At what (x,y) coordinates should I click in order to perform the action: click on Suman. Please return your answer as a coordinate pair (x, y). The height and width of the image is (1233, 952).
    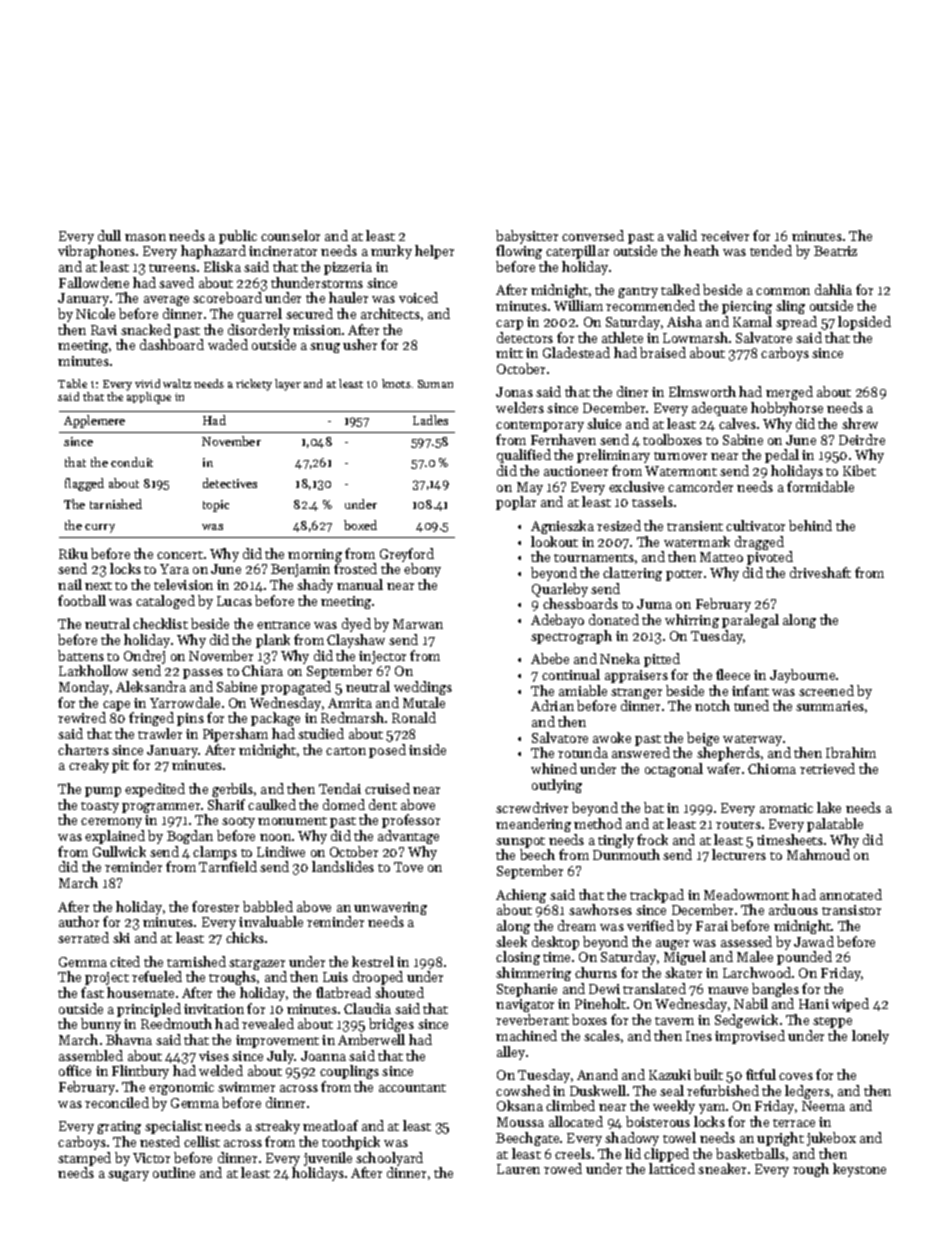
    Looking at the image, I should click on (435, 384).
